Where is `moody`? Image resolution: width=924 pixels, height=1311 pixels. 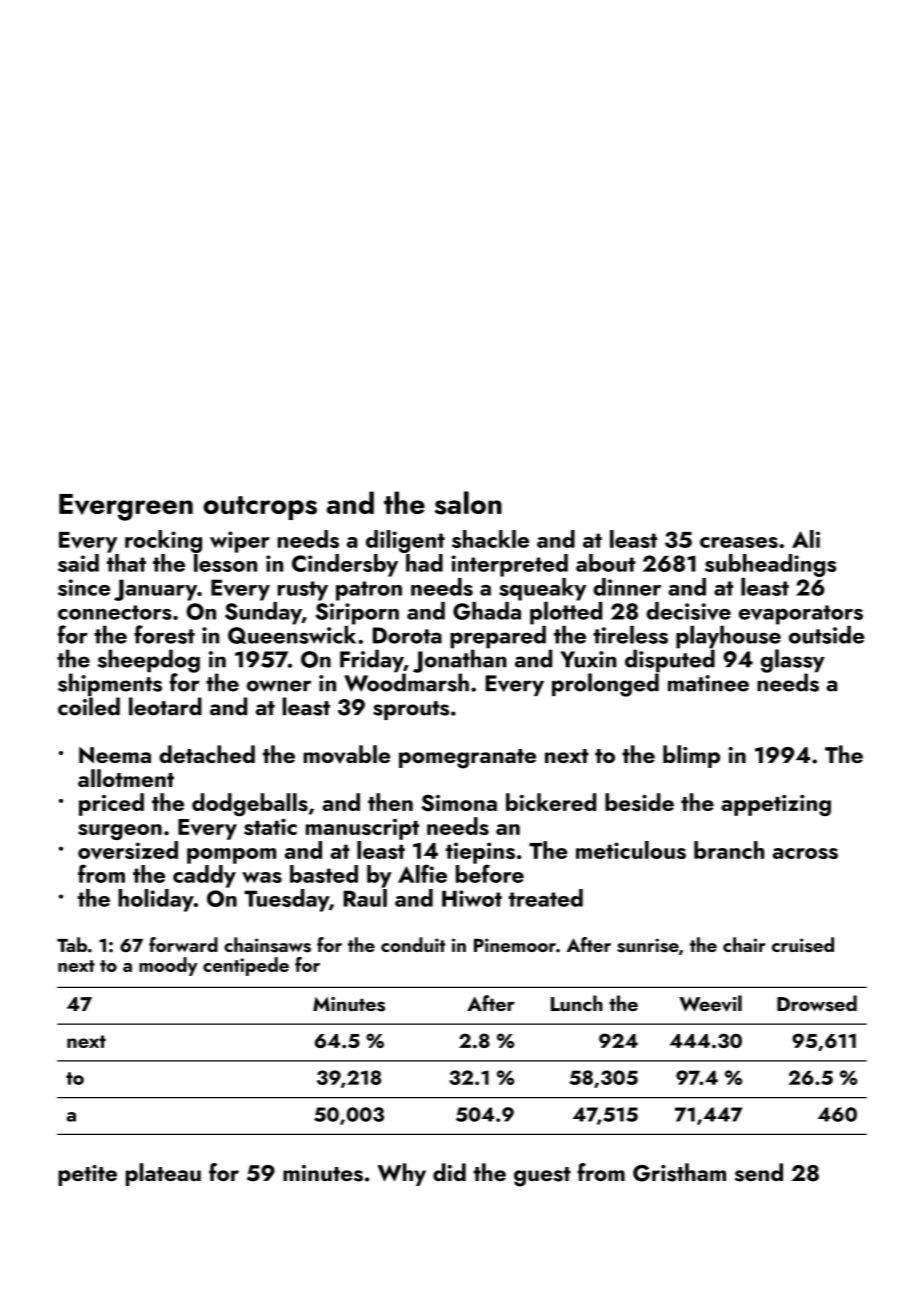 moody is located at coordinates (168, 966).
